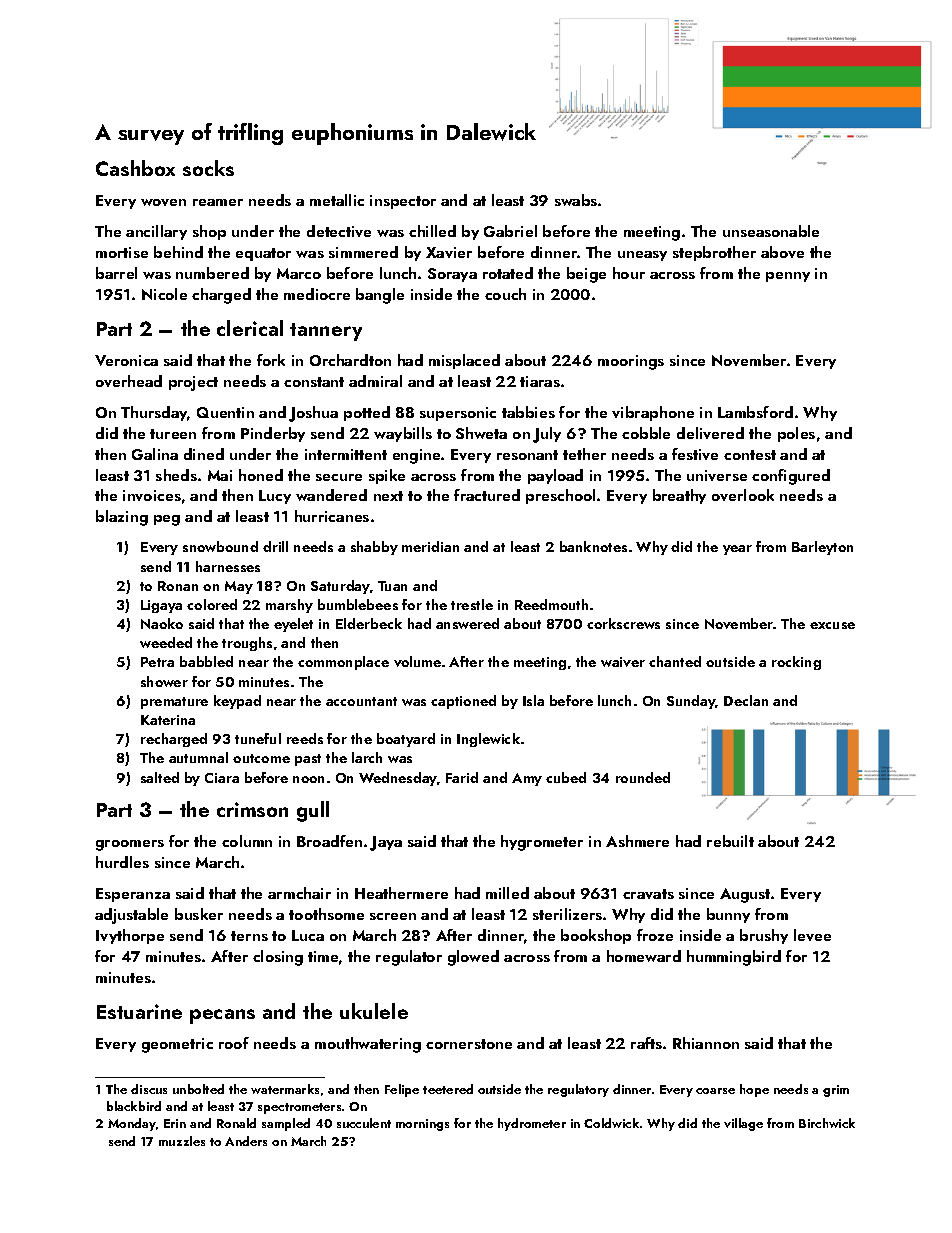 The image size is (952, 1233). I want to click on equator, so click(263, 254).
